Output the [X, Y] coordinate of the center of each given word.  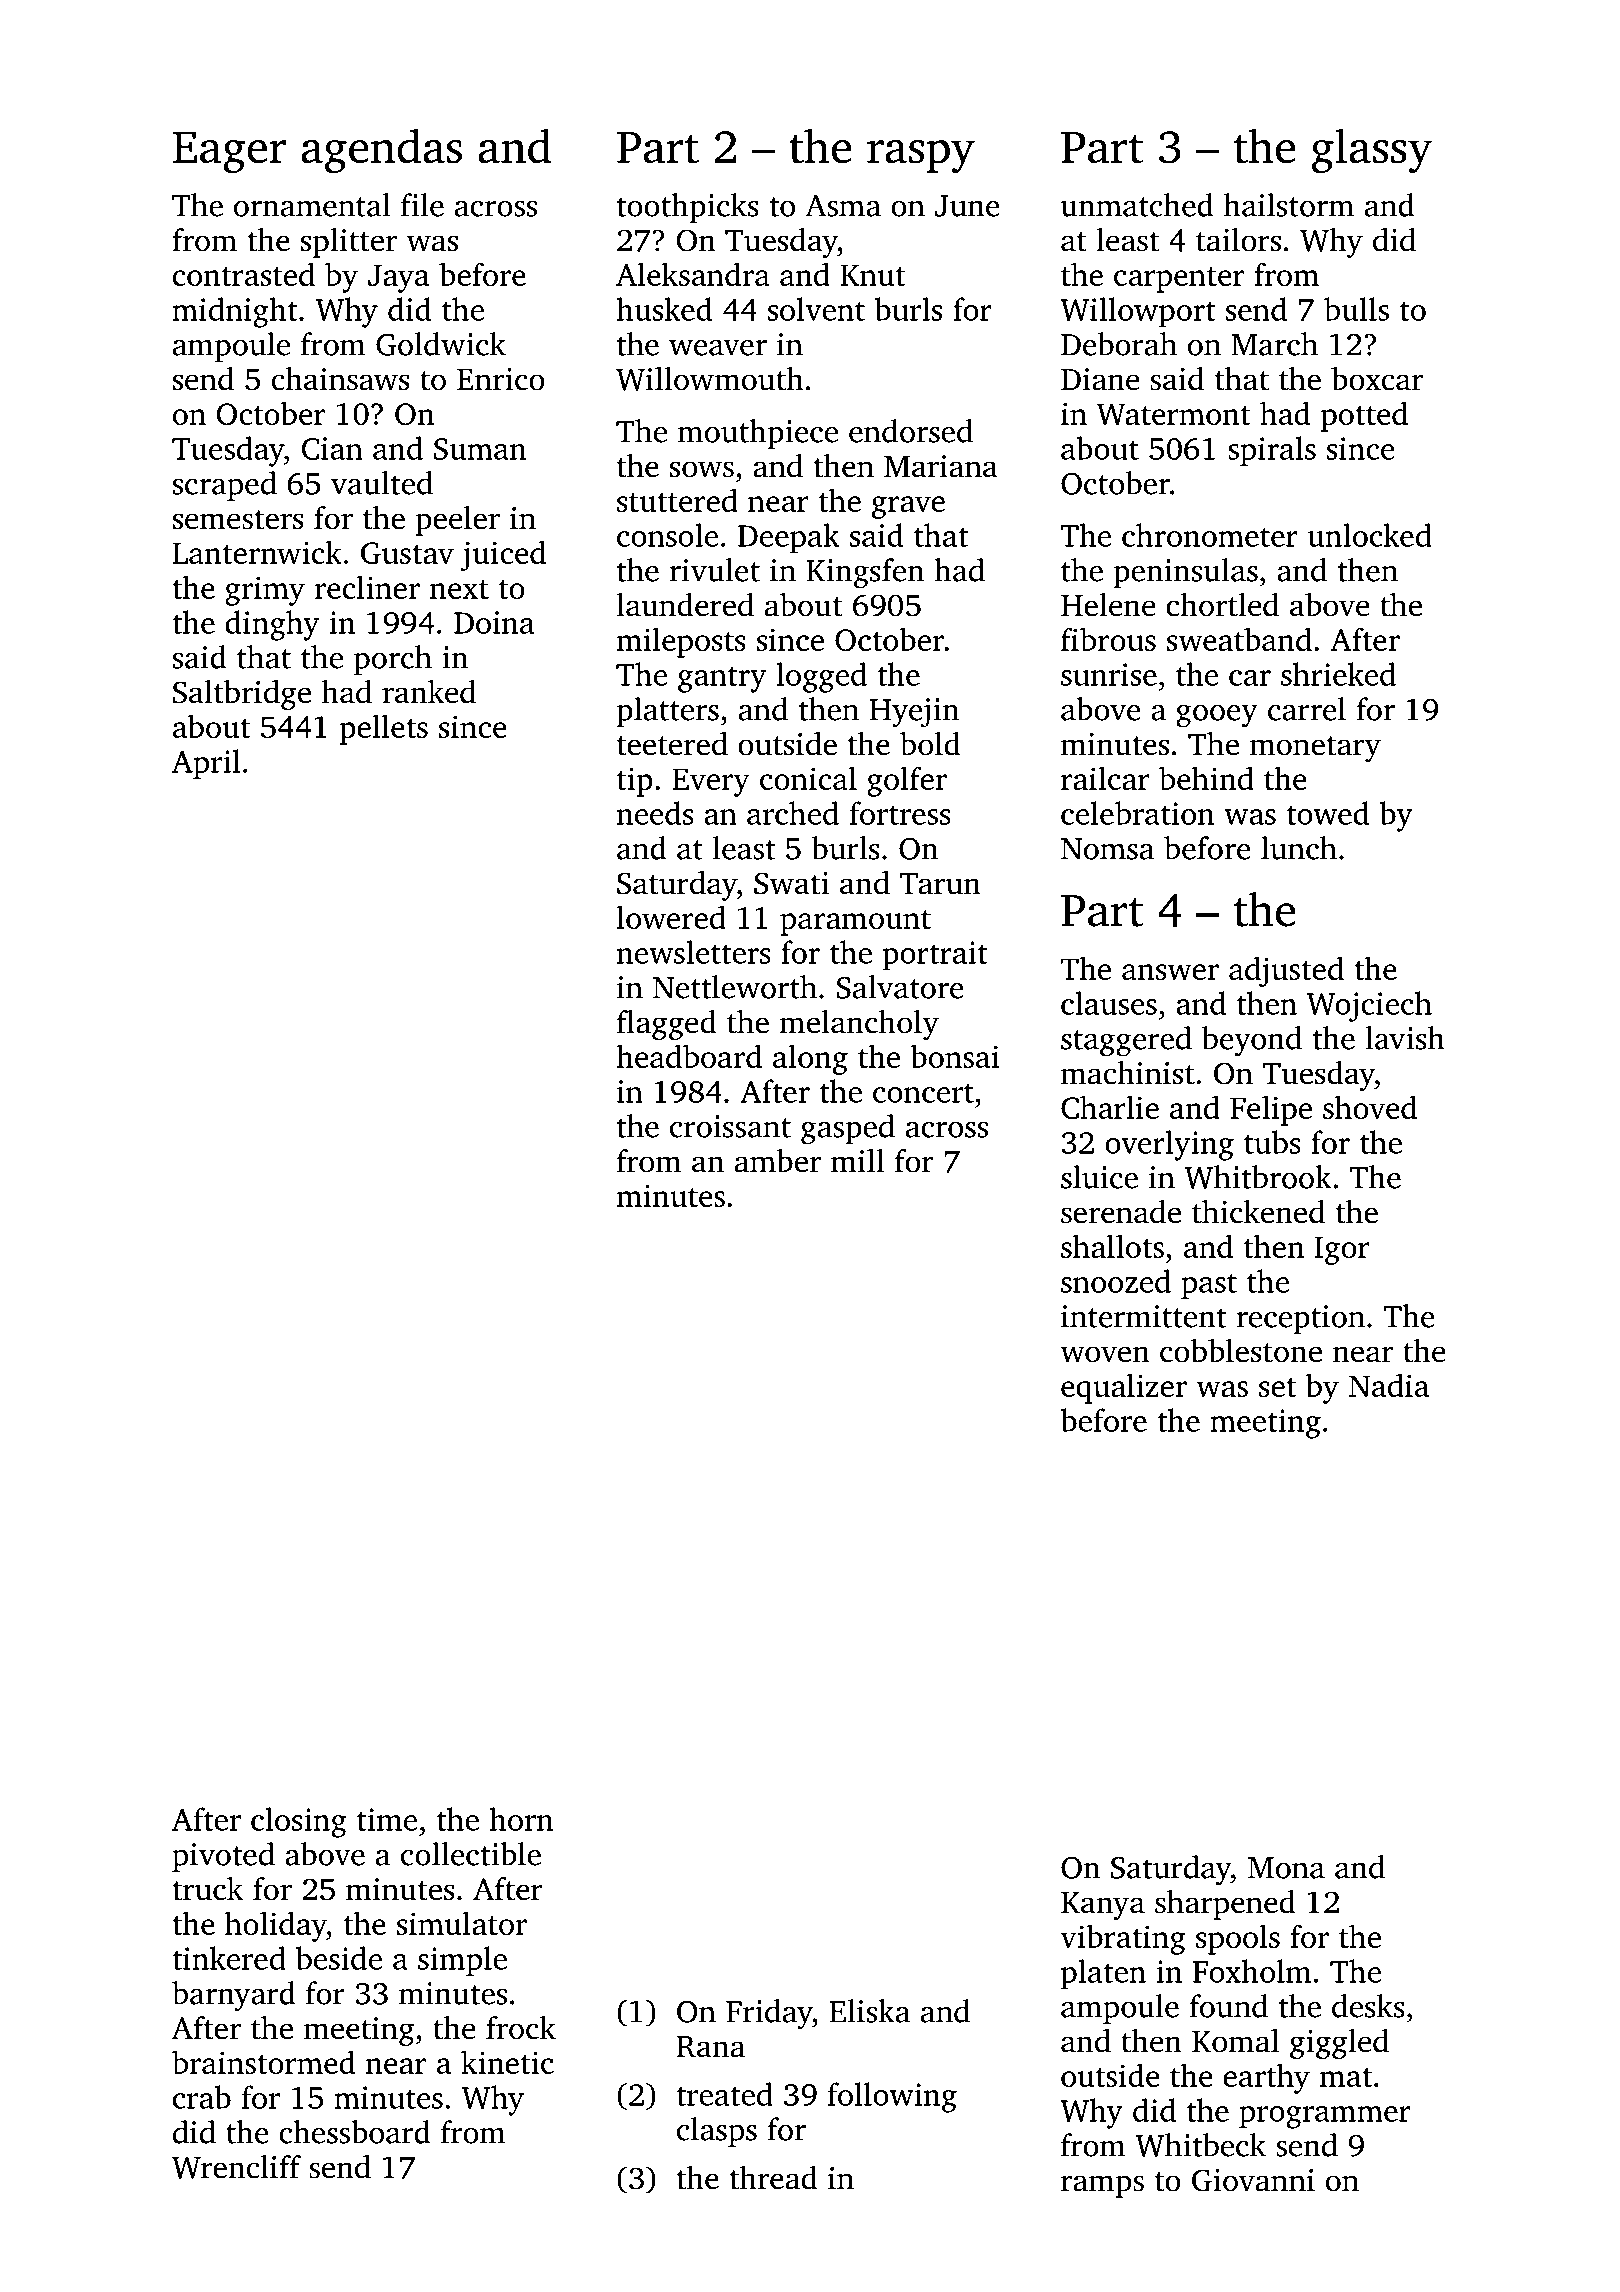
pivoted [223, 1857]
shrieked [1338, 674]
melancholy [859, 1025]
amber [778, 1161]
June [967, 206]
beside [339, 1958]
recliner [367, 587]
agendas [381, 151]
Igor [1342, 1250]
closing [299, 1822]
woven [1105, 1354]
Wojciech [1369, 1006]
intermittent [1144, 1316]
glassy [1372, 151]
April [206, 764]
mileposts [681, 642]
